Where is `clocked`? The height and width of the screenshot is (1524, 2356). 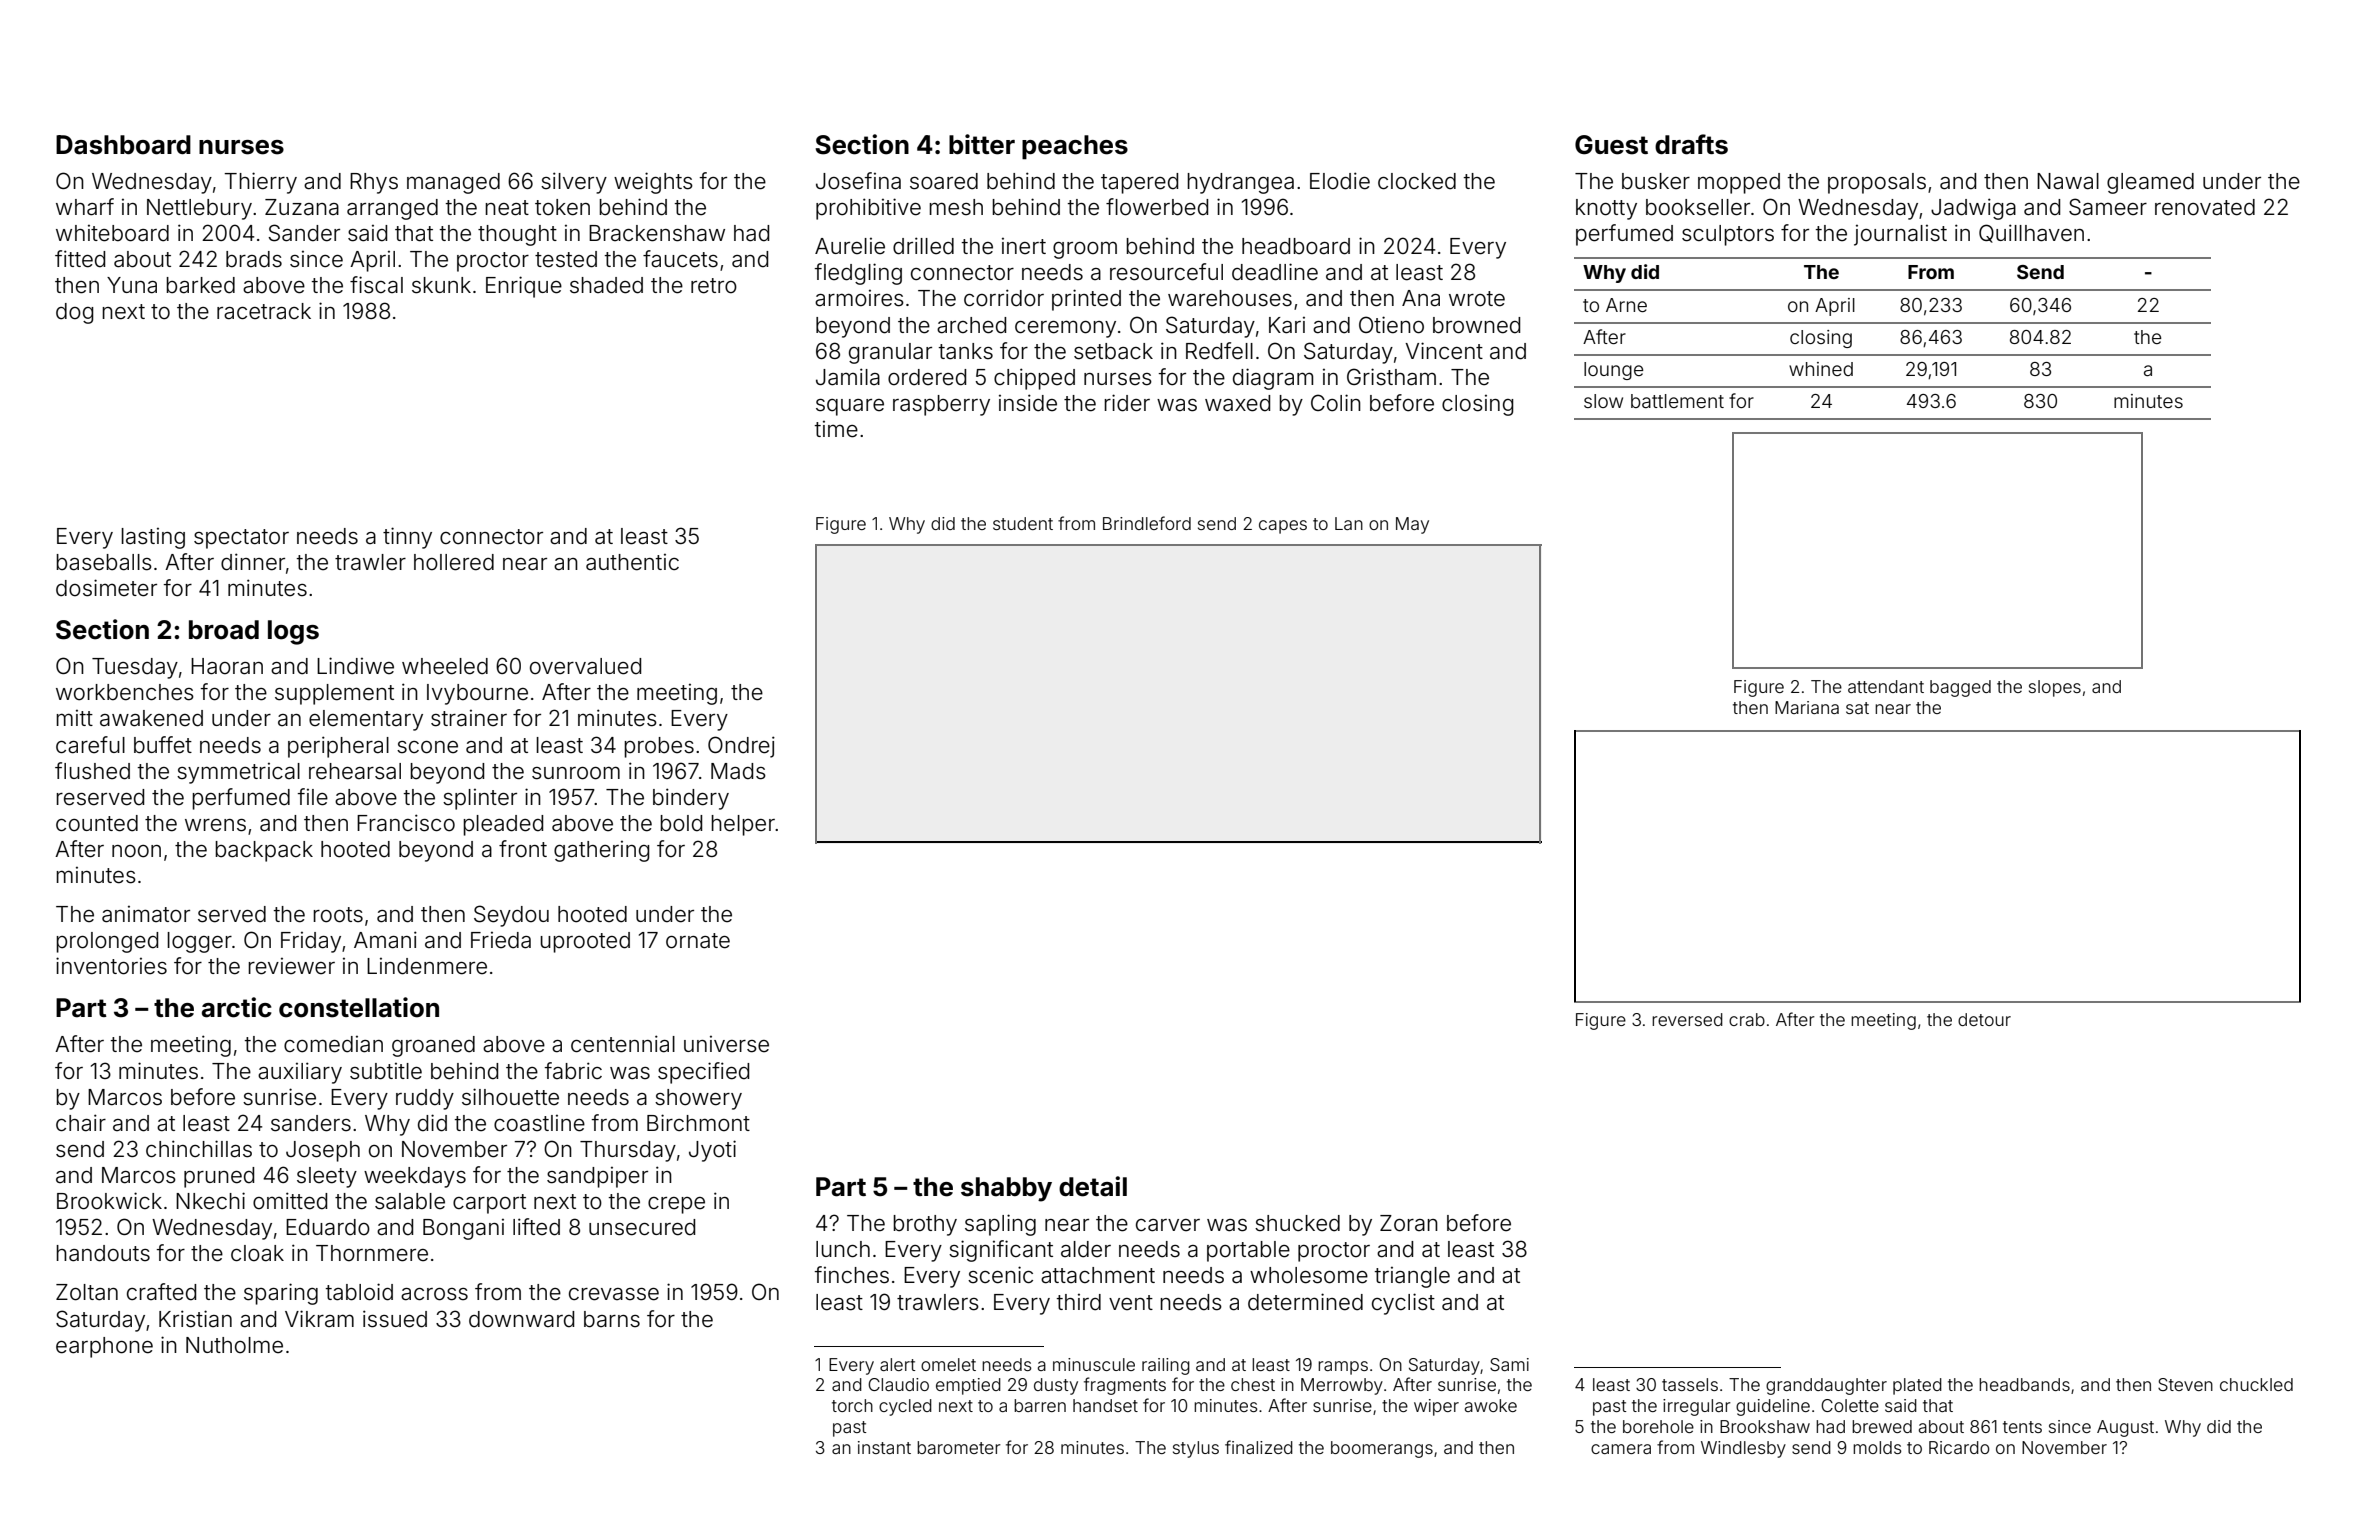
clocked is located at coordinates (1417, 181).
